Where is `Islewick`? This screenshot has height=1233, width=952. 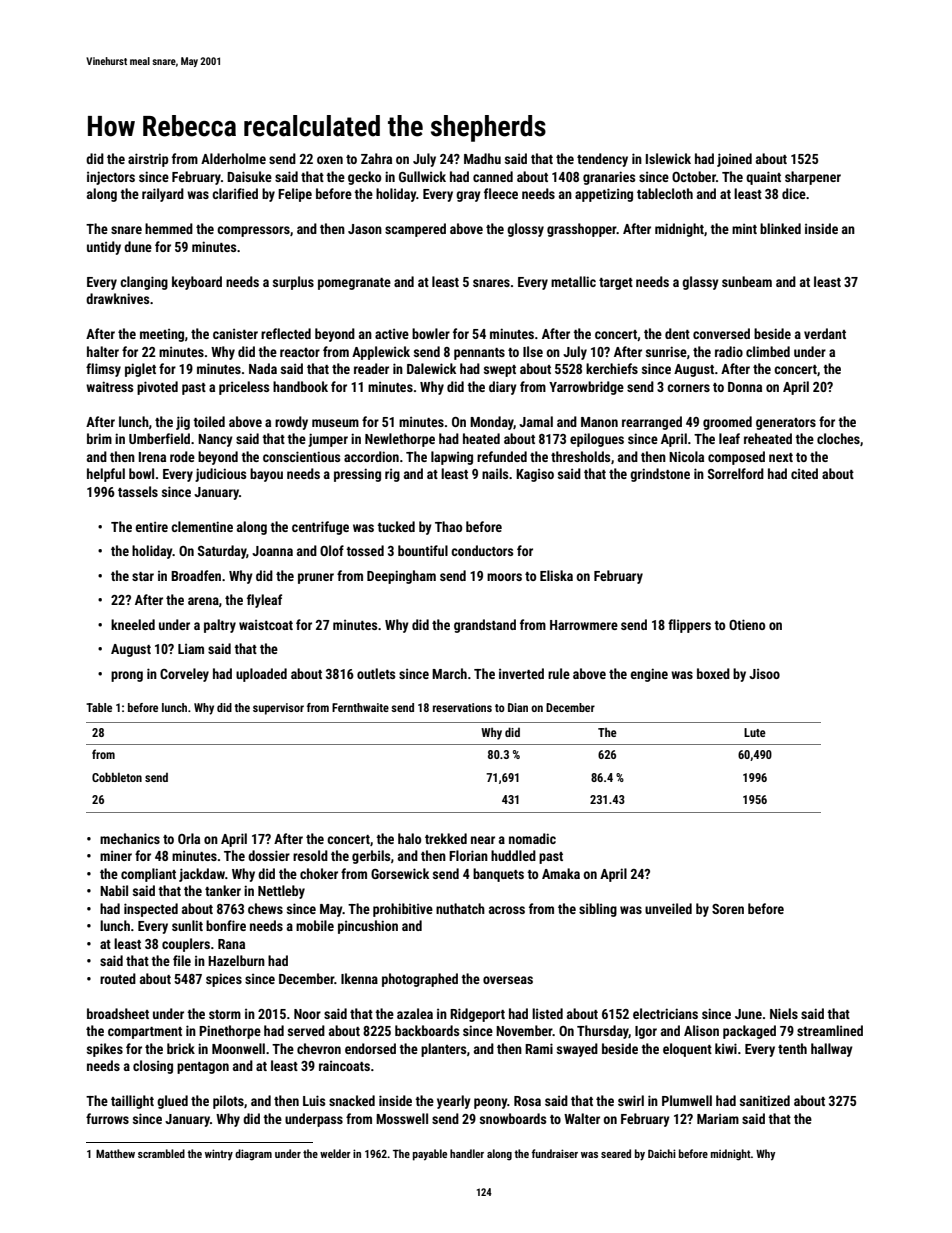 Islewick is located at coordinates (668, 158).
